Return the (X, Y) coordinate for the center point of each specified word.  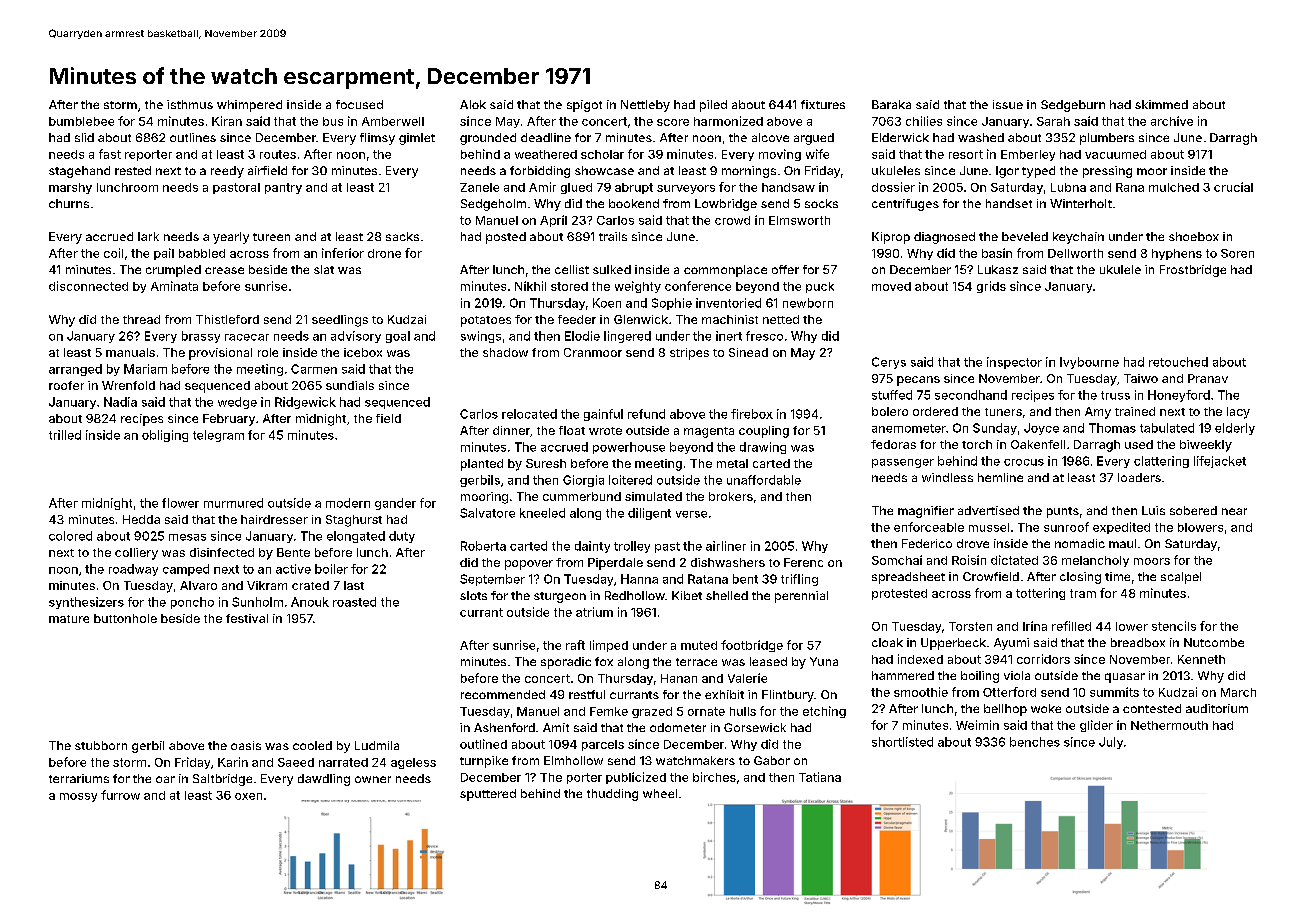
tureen (271, 237)
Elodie (582, 336)
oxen (248, 796)
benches (1035, 742)
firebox (752, 414)
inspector (1014, 363)
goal (398, 337)
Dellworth (1075, 253)
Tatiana (820, 777)
